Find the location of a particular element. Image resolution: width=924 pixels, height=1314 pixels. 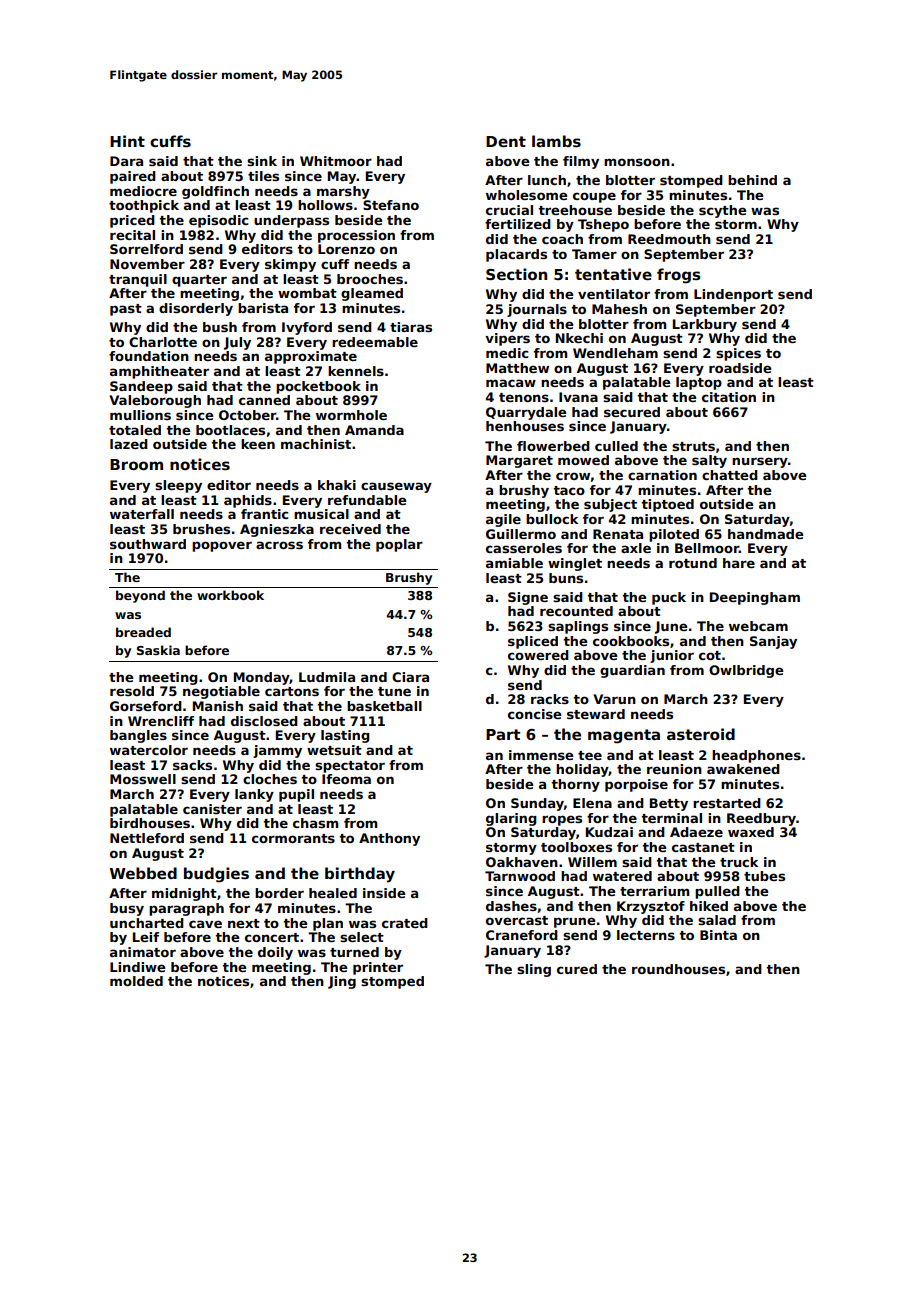

Larkbury is located at coordinates (705, 325).
